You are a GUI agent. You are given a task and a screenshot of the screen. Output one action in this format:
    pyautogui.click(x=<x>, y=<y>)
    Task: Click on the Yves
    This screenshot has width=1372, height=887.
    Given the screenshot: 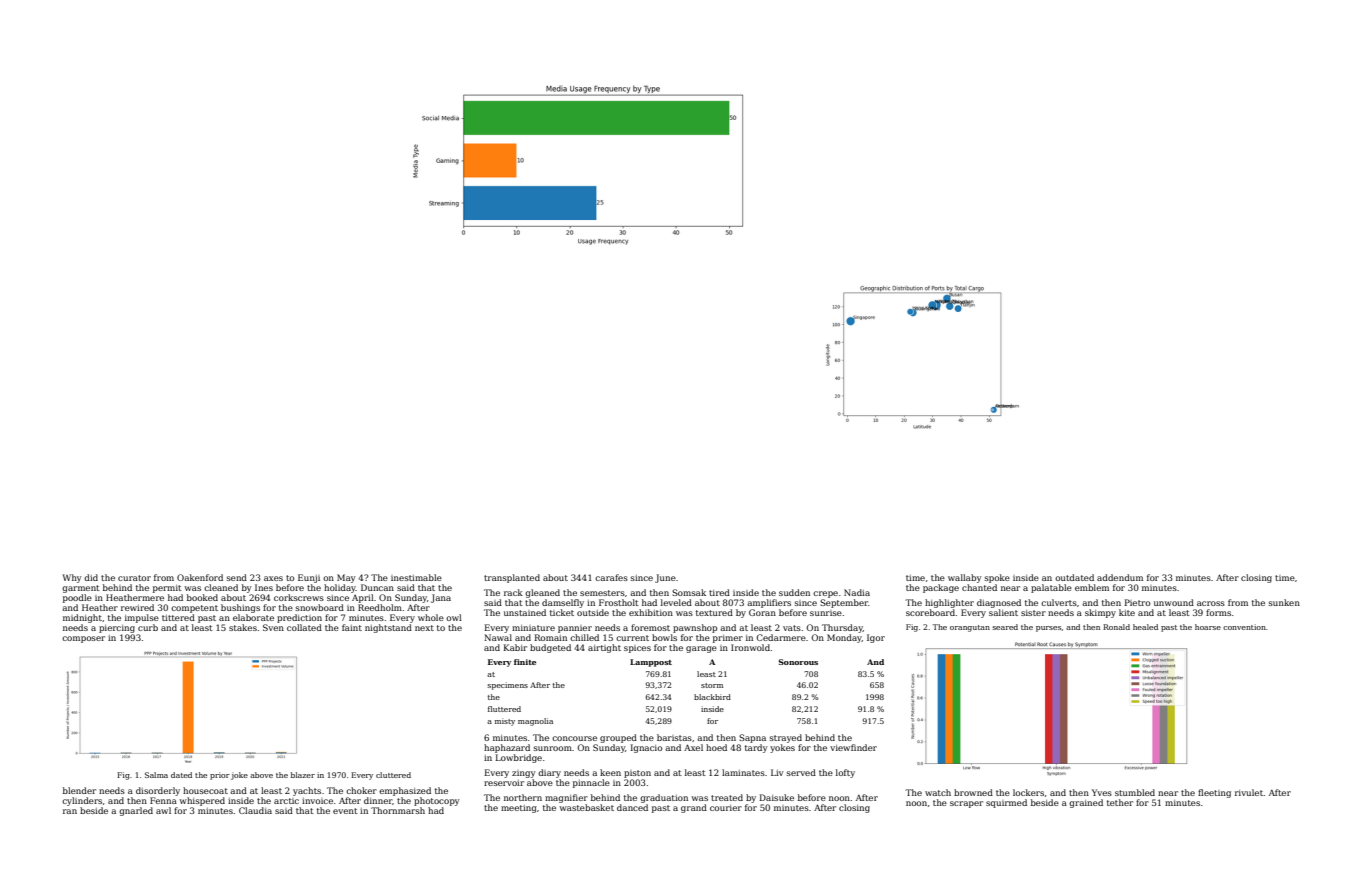 What is the action you would take?
    pyautogui.click(x=1102, y=792)
